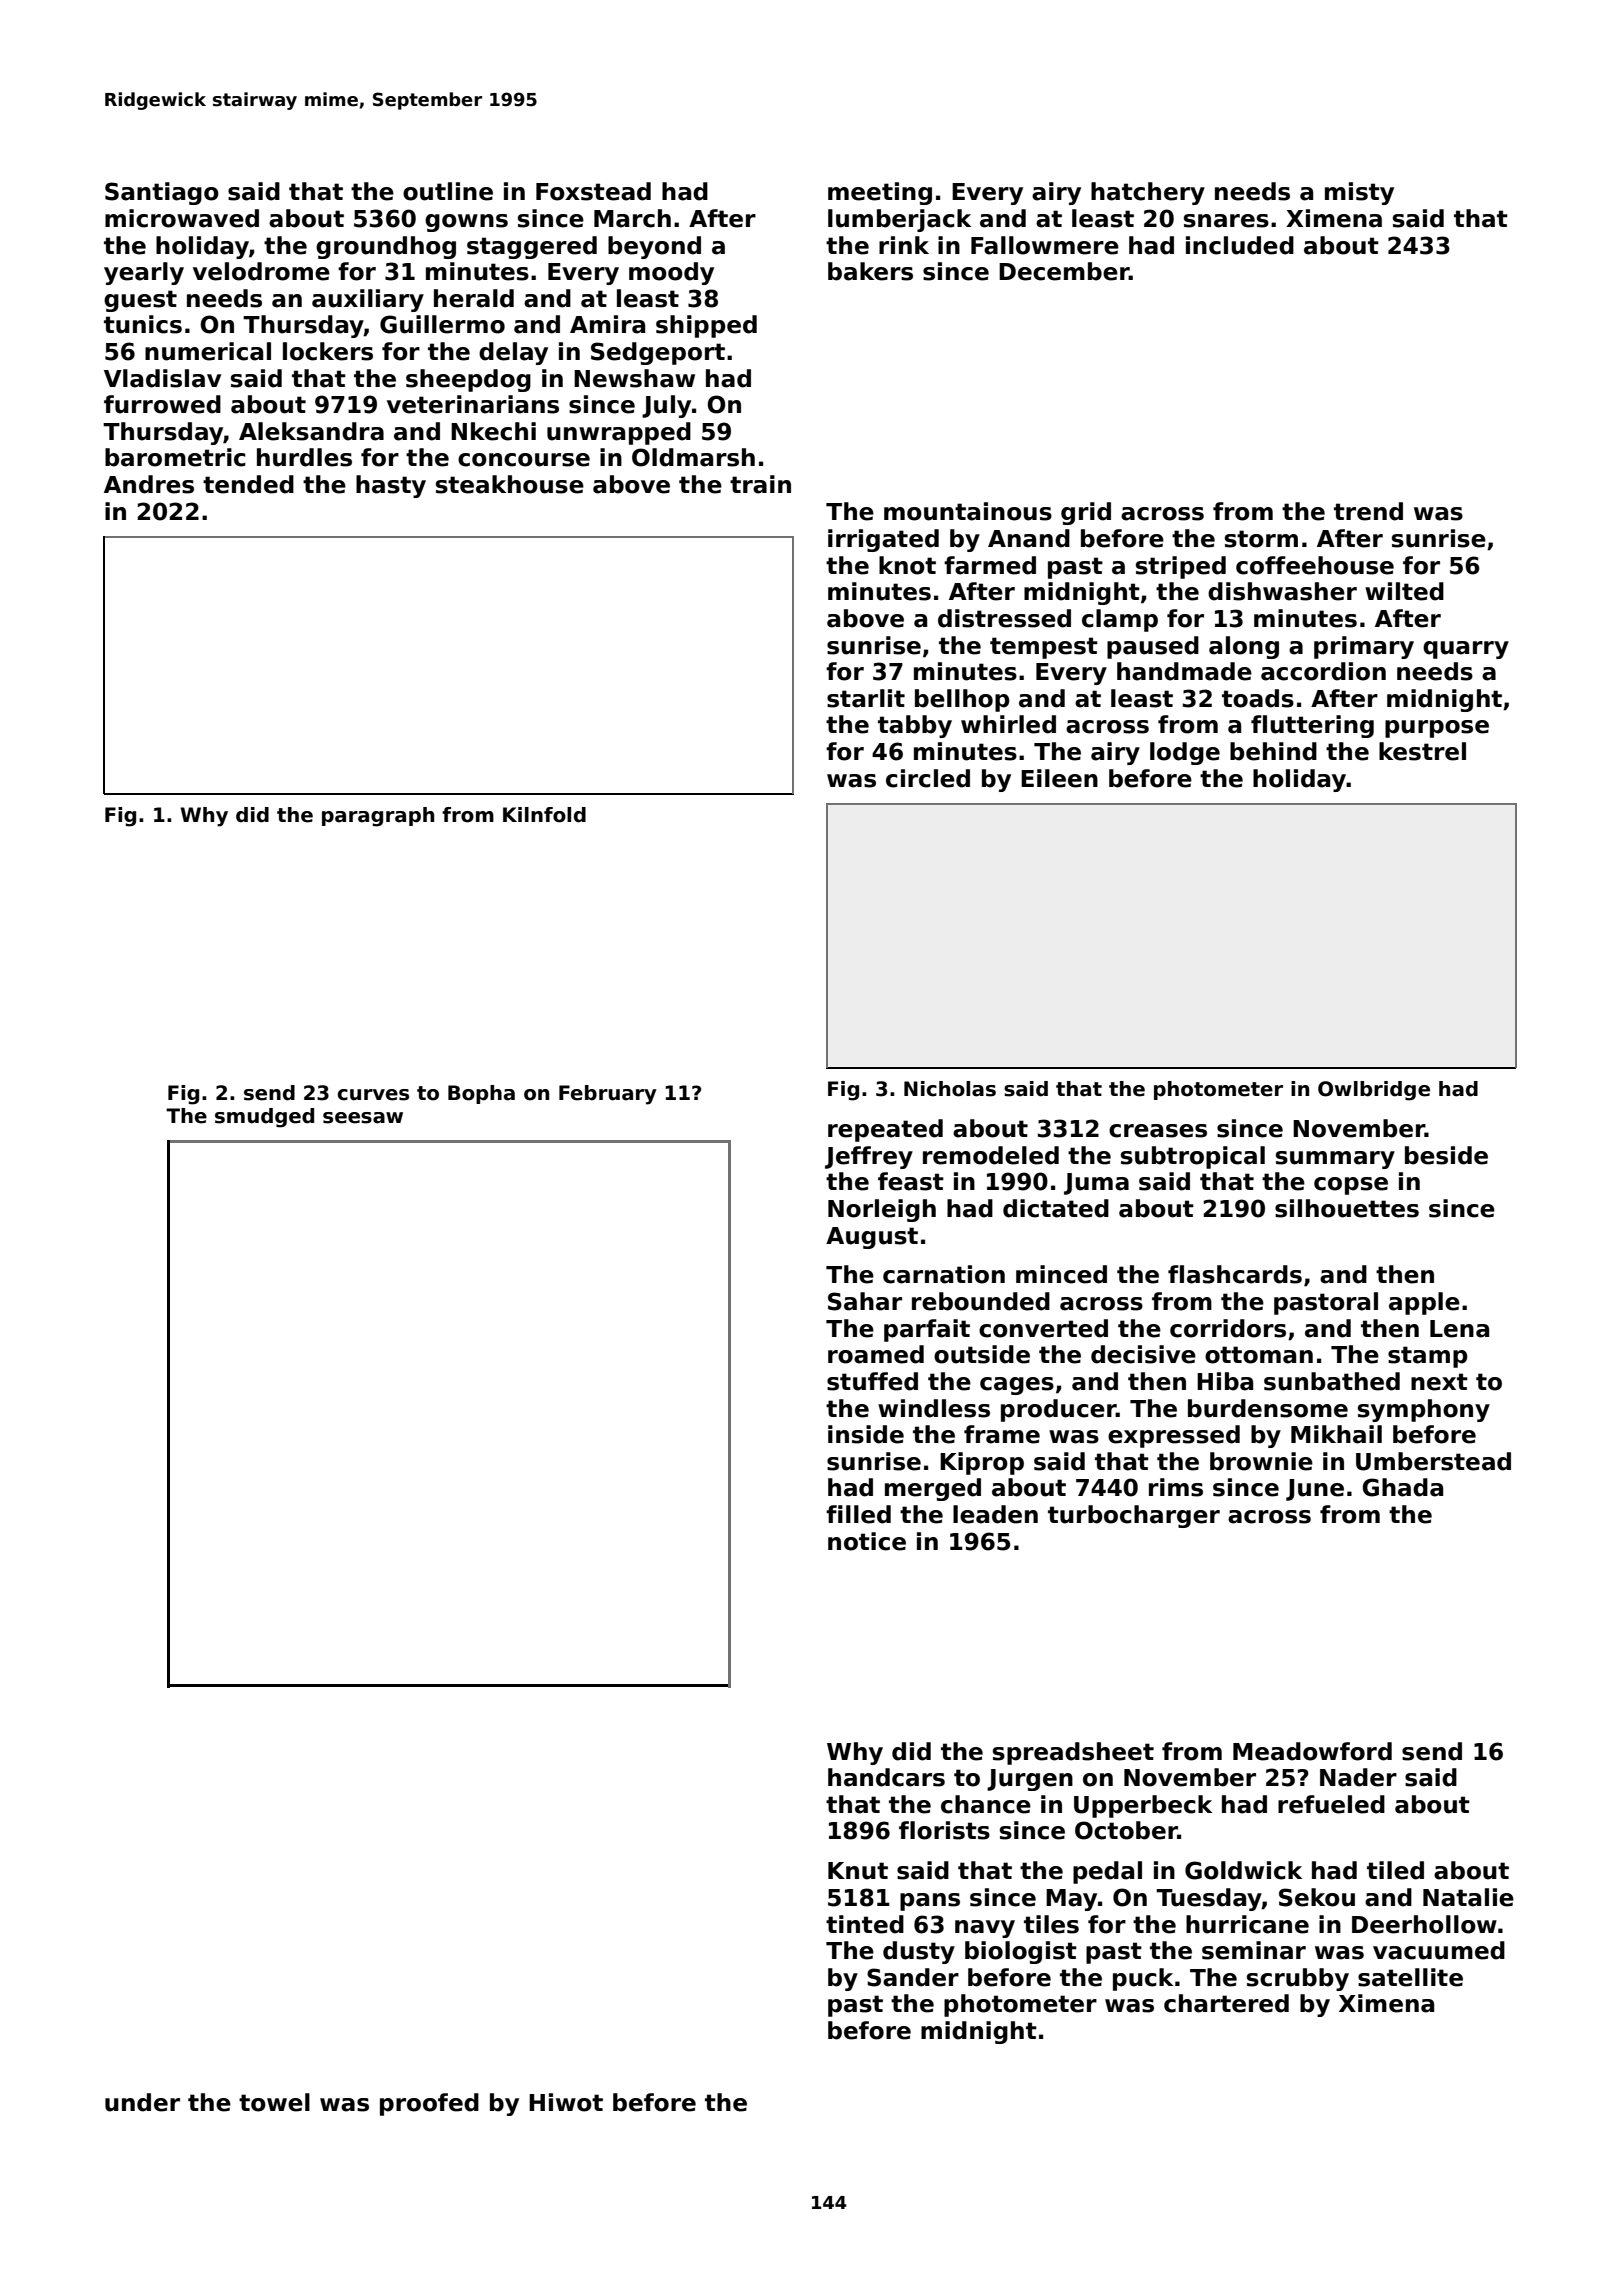 This page has height=2292, width=1620. I want to click on Santiago, so click(162, 193).
